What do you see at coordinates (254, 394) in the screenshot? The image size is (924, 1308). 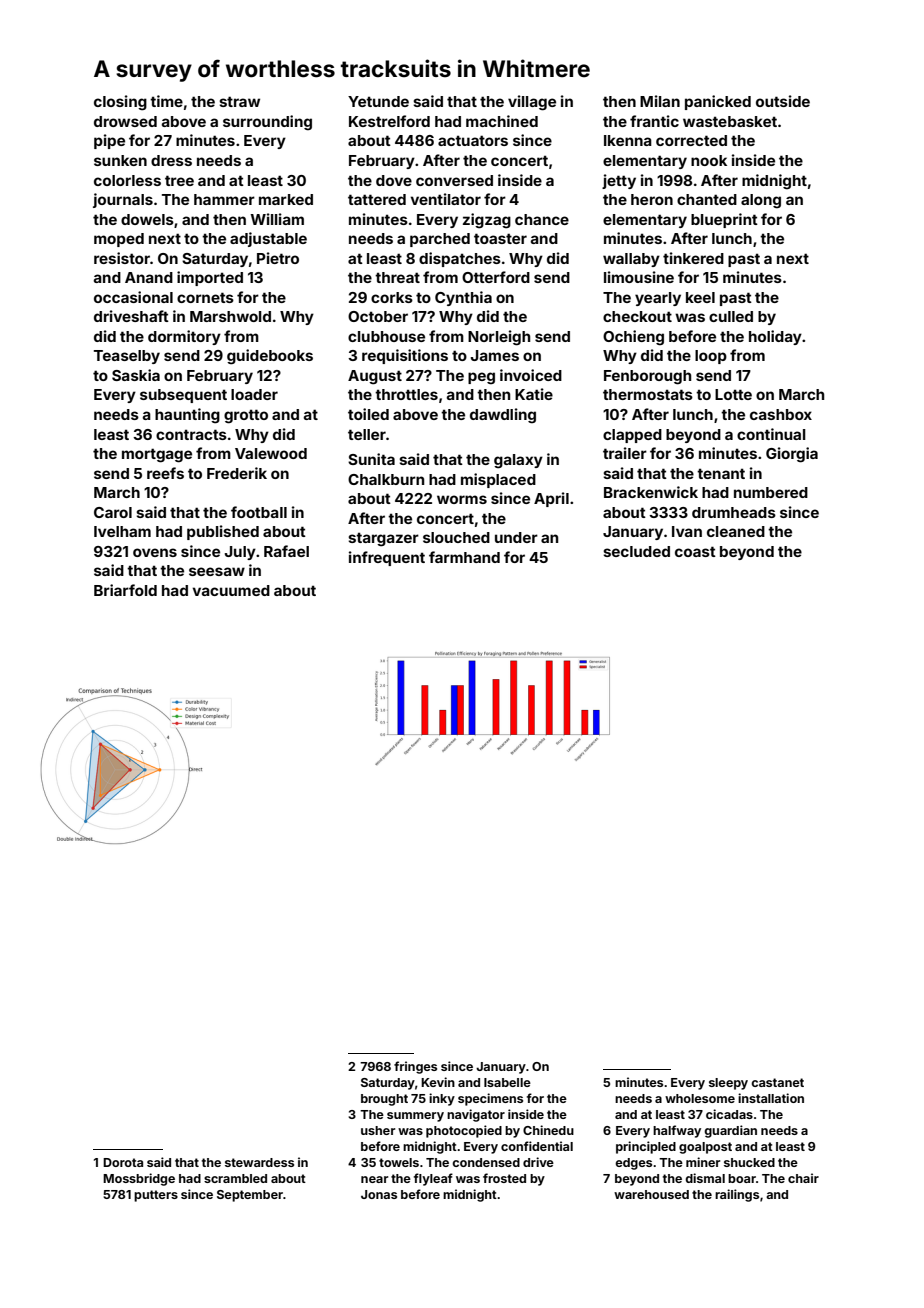 I see `loader` at bounding box center [254, 394].
